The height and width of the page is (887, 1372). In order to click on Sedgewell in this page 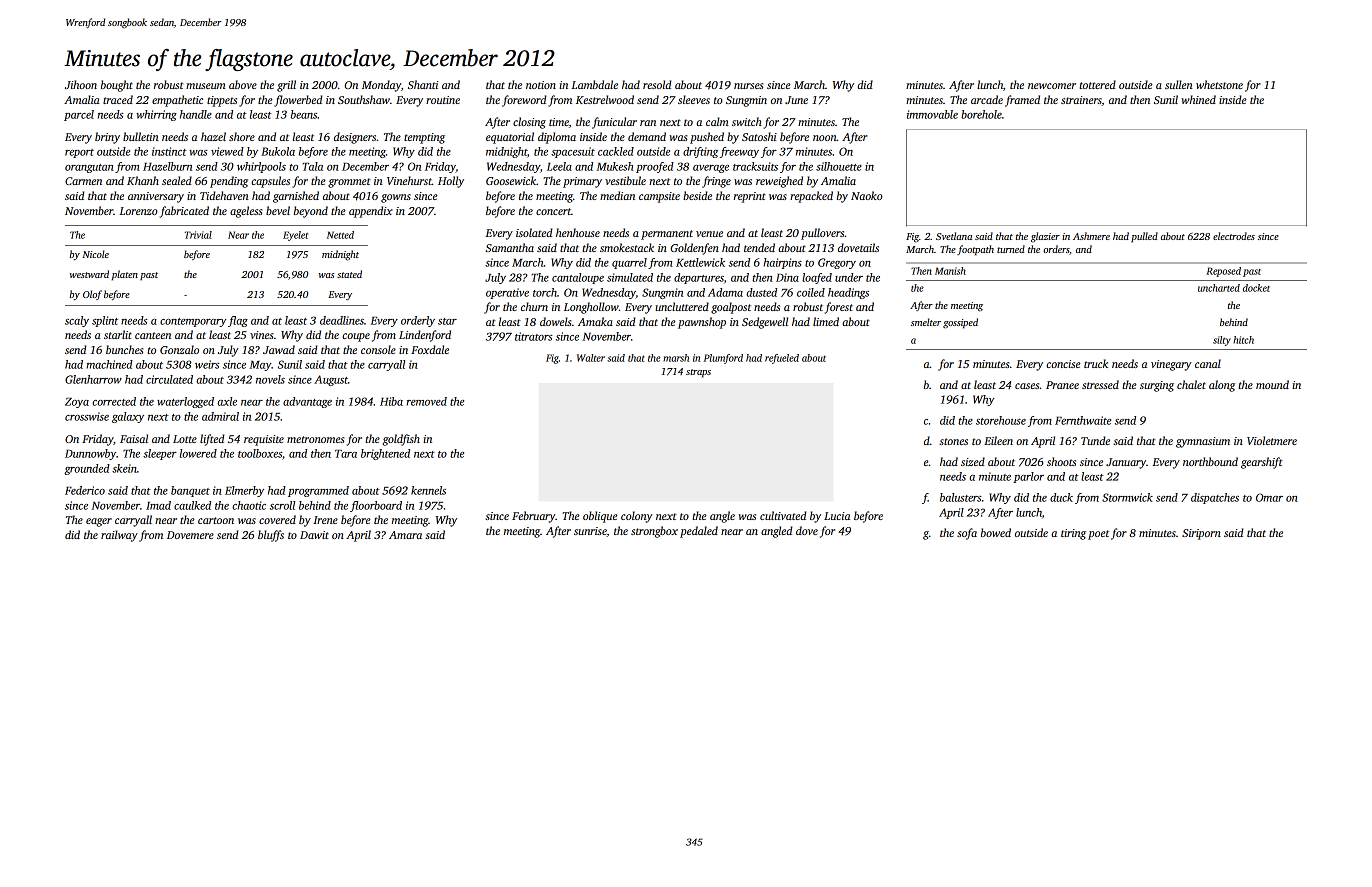, I will do `click(765, 323)`.
